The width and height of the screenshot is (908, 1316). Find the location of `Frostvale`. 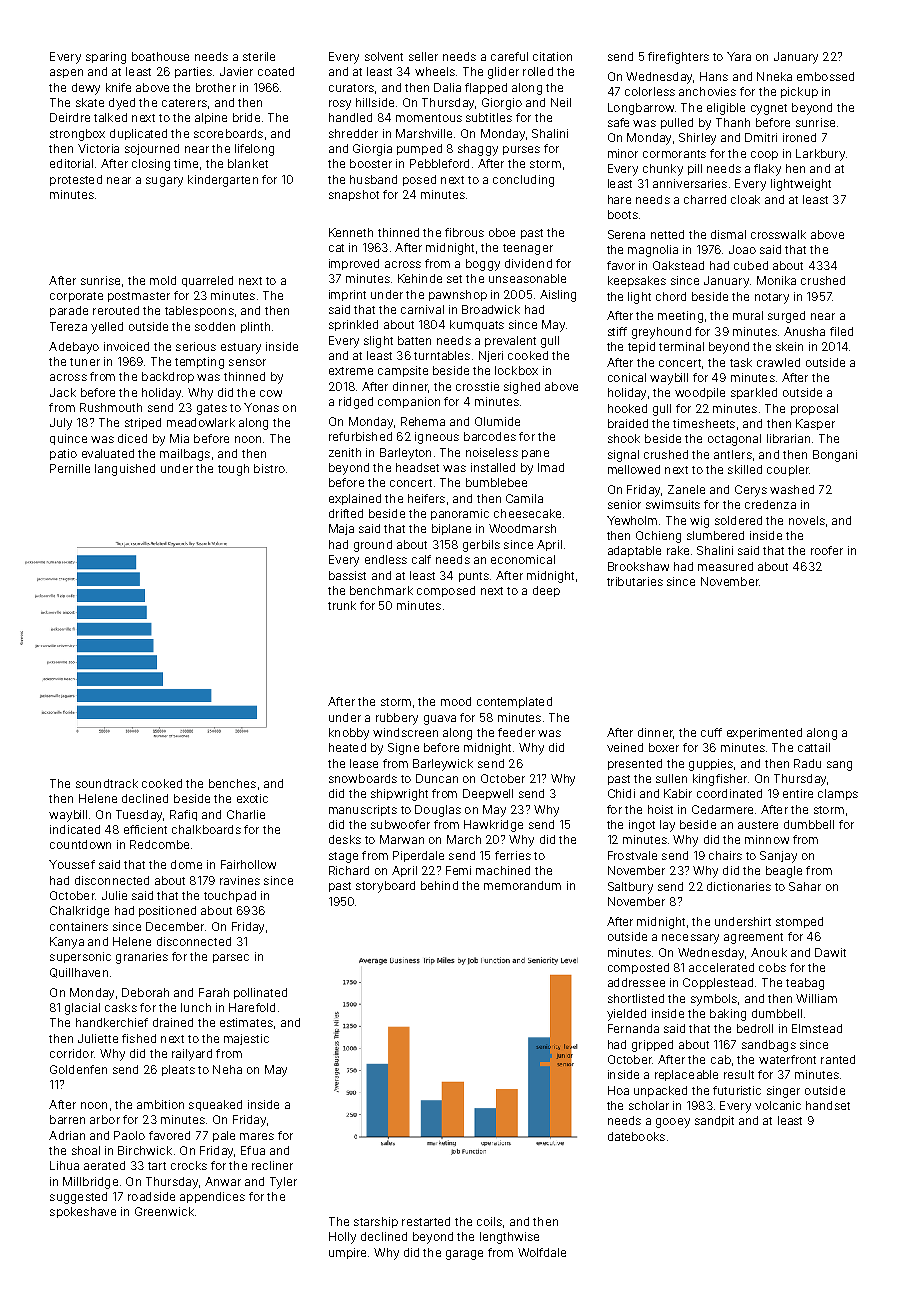

Frostvale is located at coordinates (632, 855).
